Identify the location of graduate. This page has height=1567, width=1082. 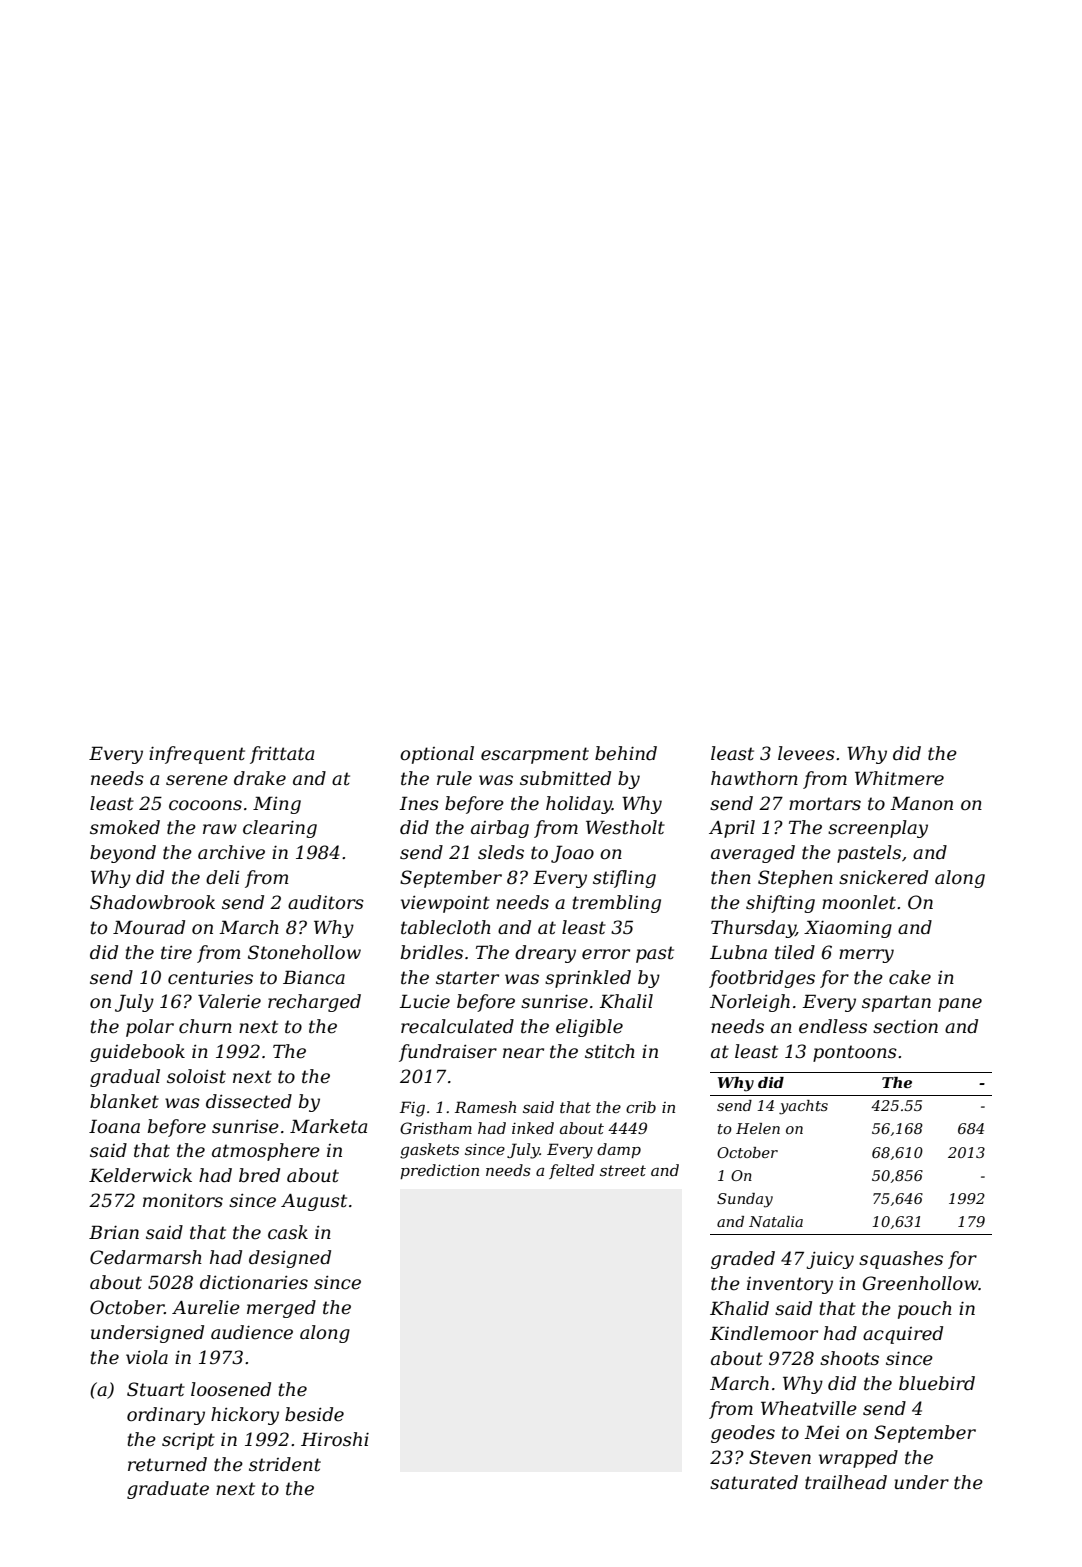
(168, 1490).
